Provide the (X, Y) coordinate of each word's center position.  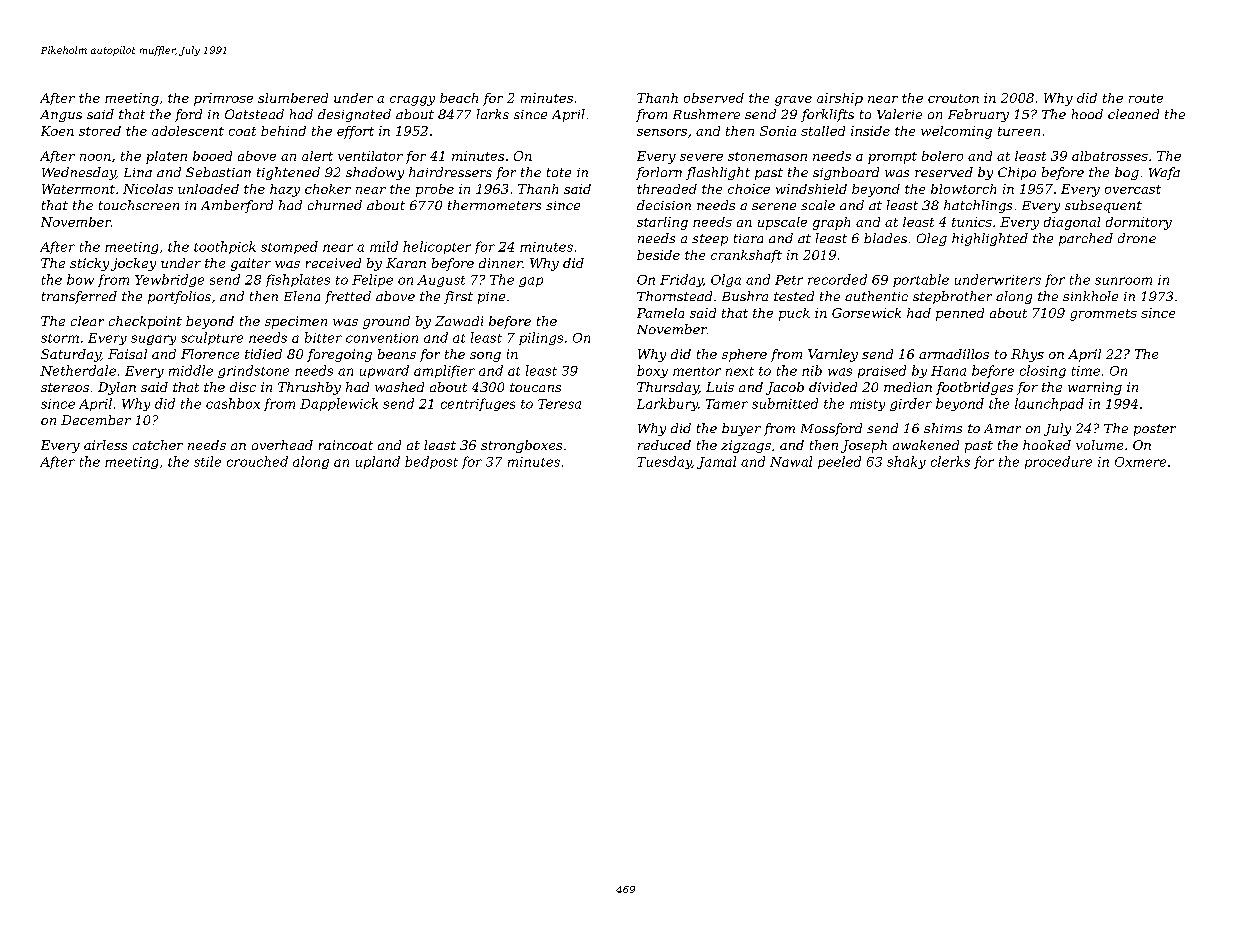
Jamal (716, 462)
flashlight (718, 173)
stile (207, 461)
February (978, 115)
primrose (223, 99)
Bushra (745, 296)
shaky (906, 462)
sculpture (212, 338)
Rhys (1027, 355)
